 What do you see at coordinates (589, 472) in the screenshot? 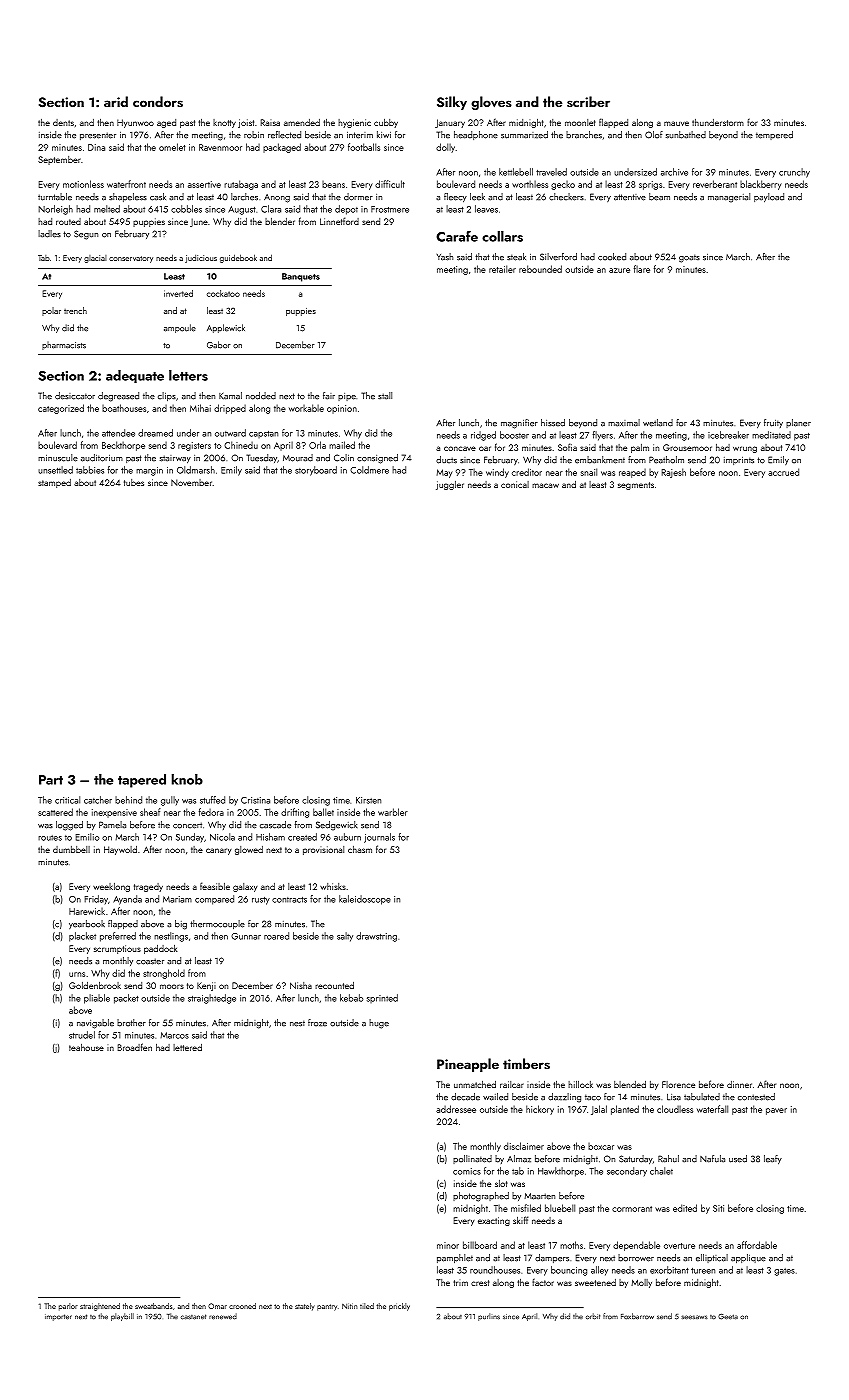
I see `snail` at bounding box center [589, 472].
